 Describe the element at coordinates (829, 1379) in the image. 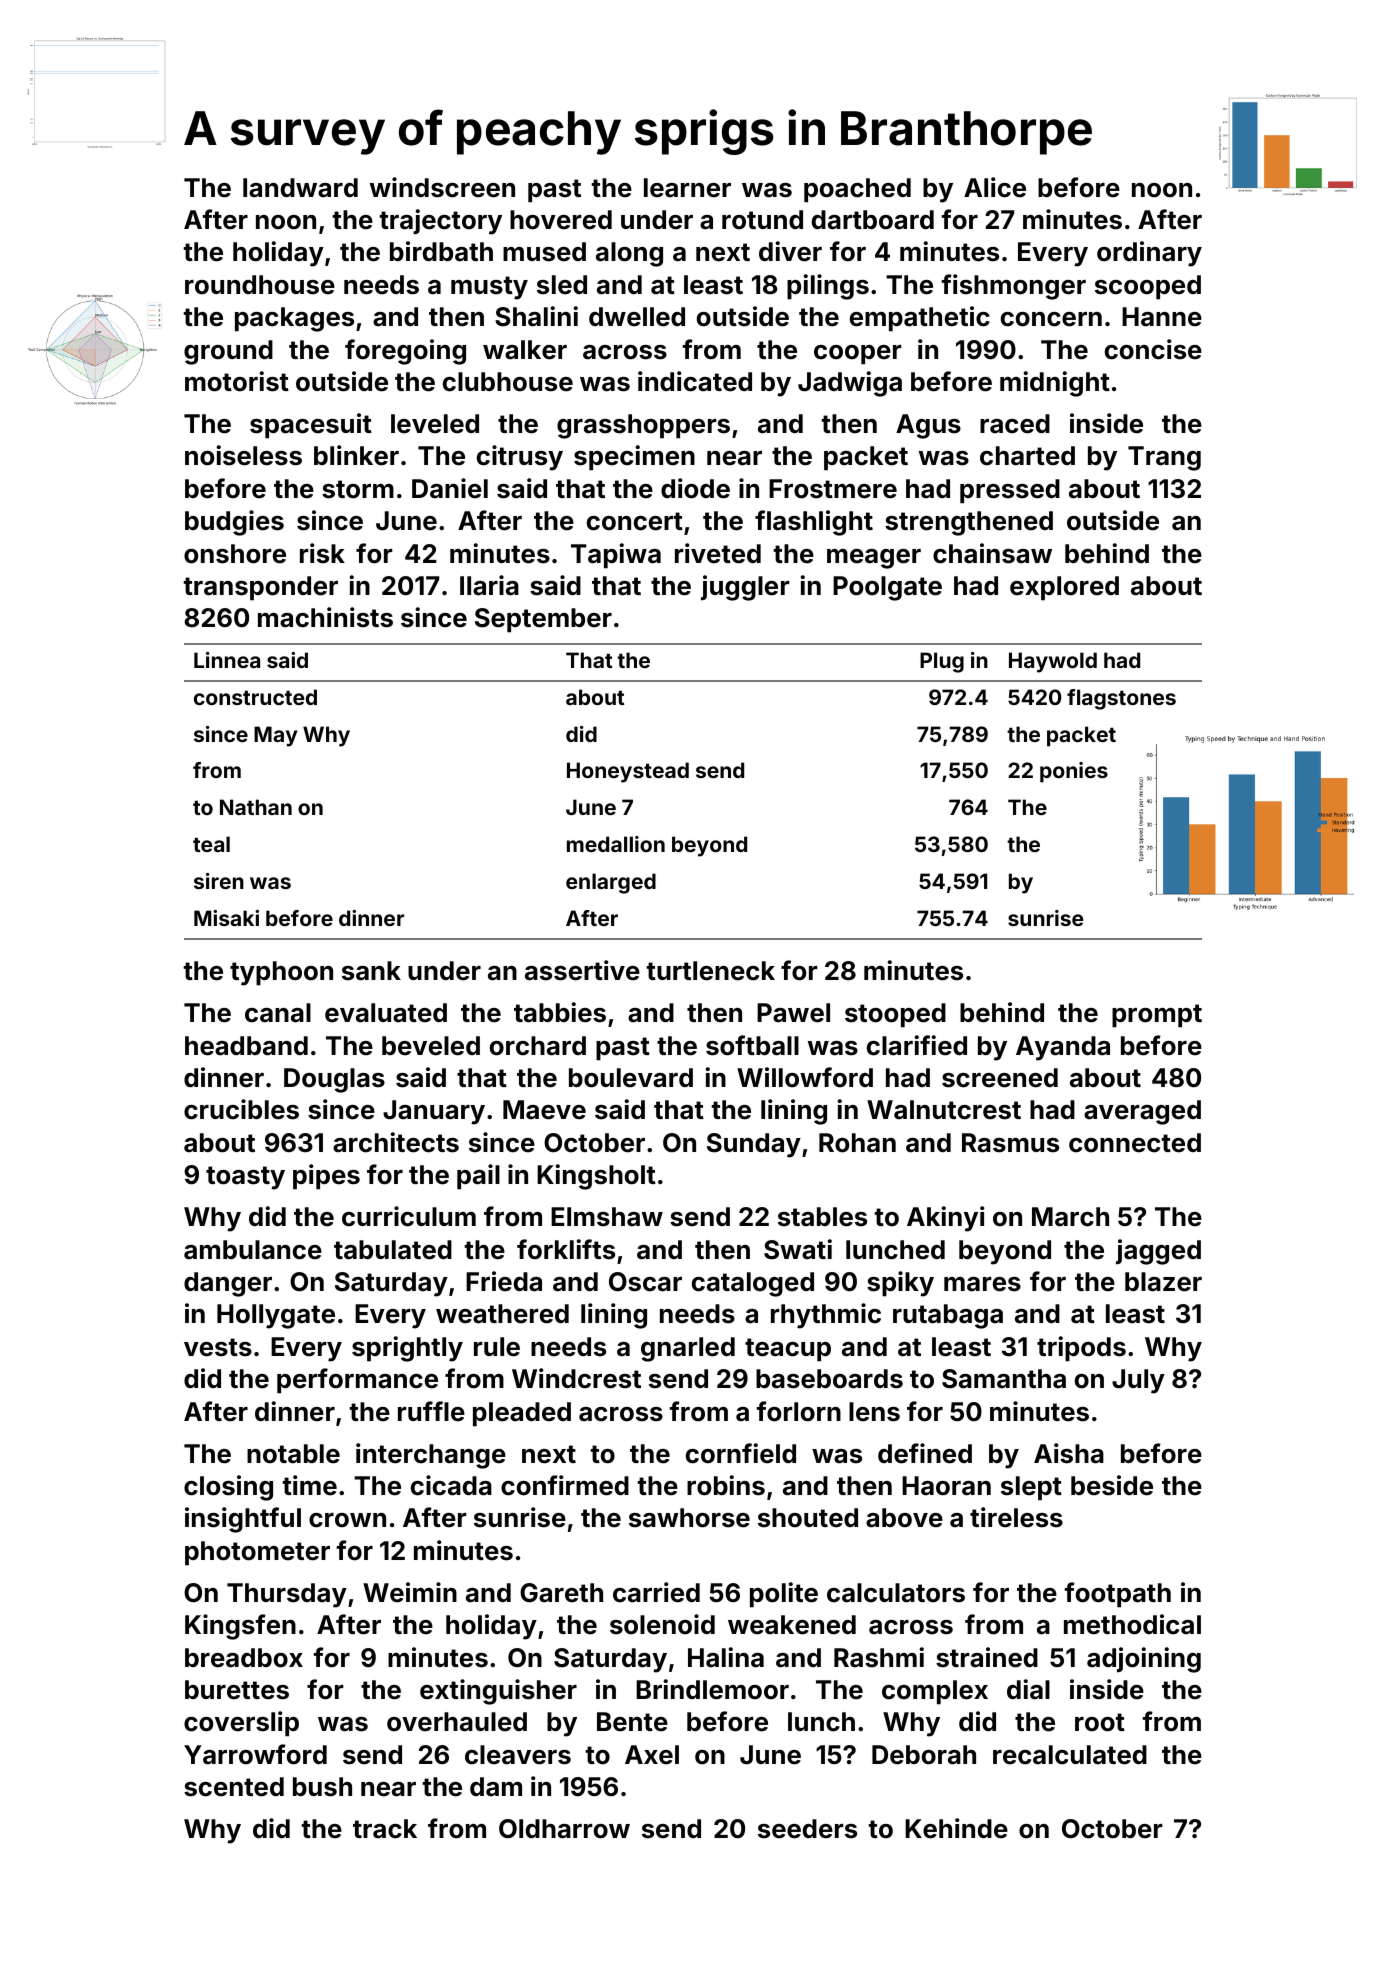

I see `baseboards` at that location.
